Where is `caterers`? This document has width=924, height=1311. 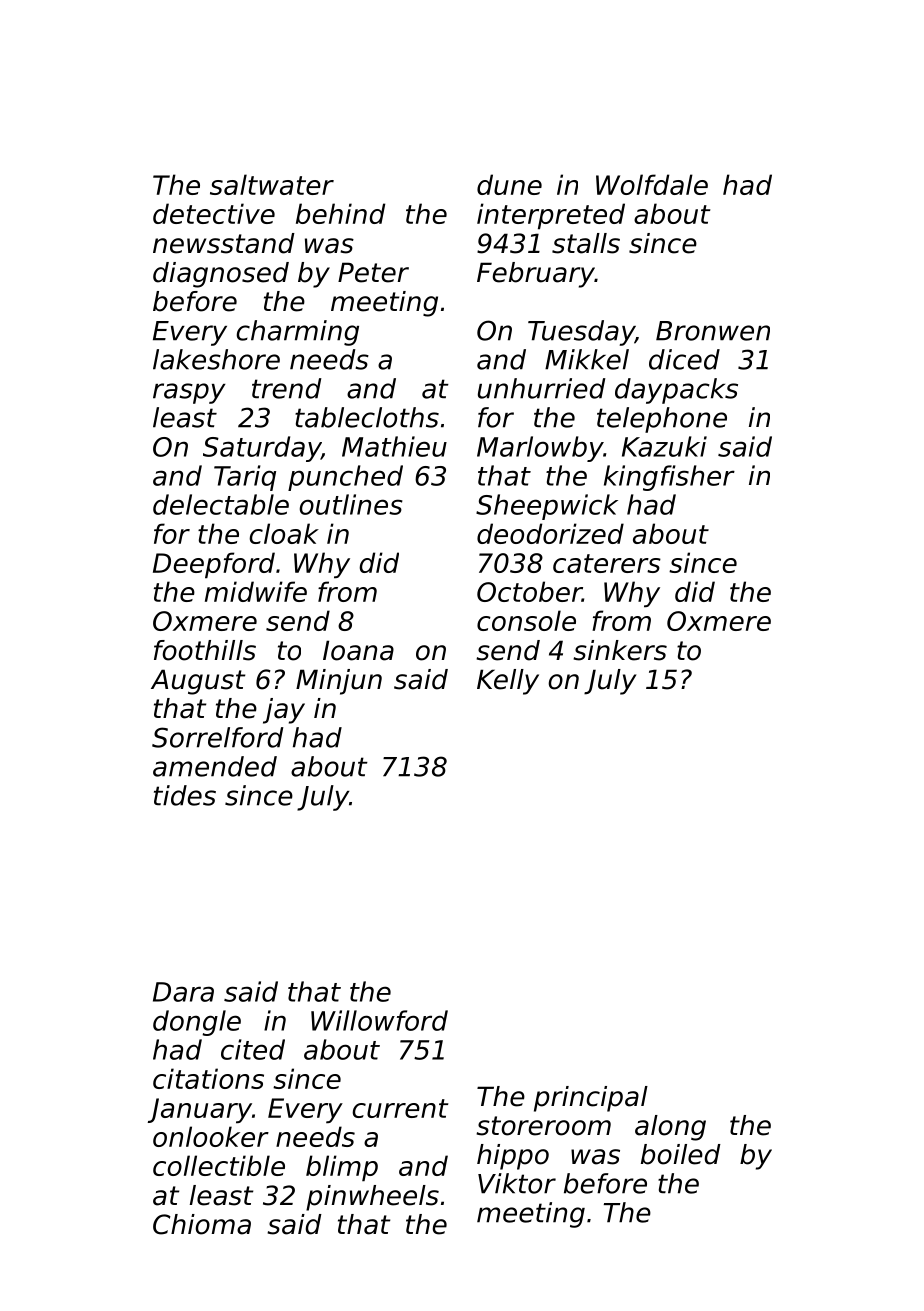
caterers is located at coordinates (607, 563).
